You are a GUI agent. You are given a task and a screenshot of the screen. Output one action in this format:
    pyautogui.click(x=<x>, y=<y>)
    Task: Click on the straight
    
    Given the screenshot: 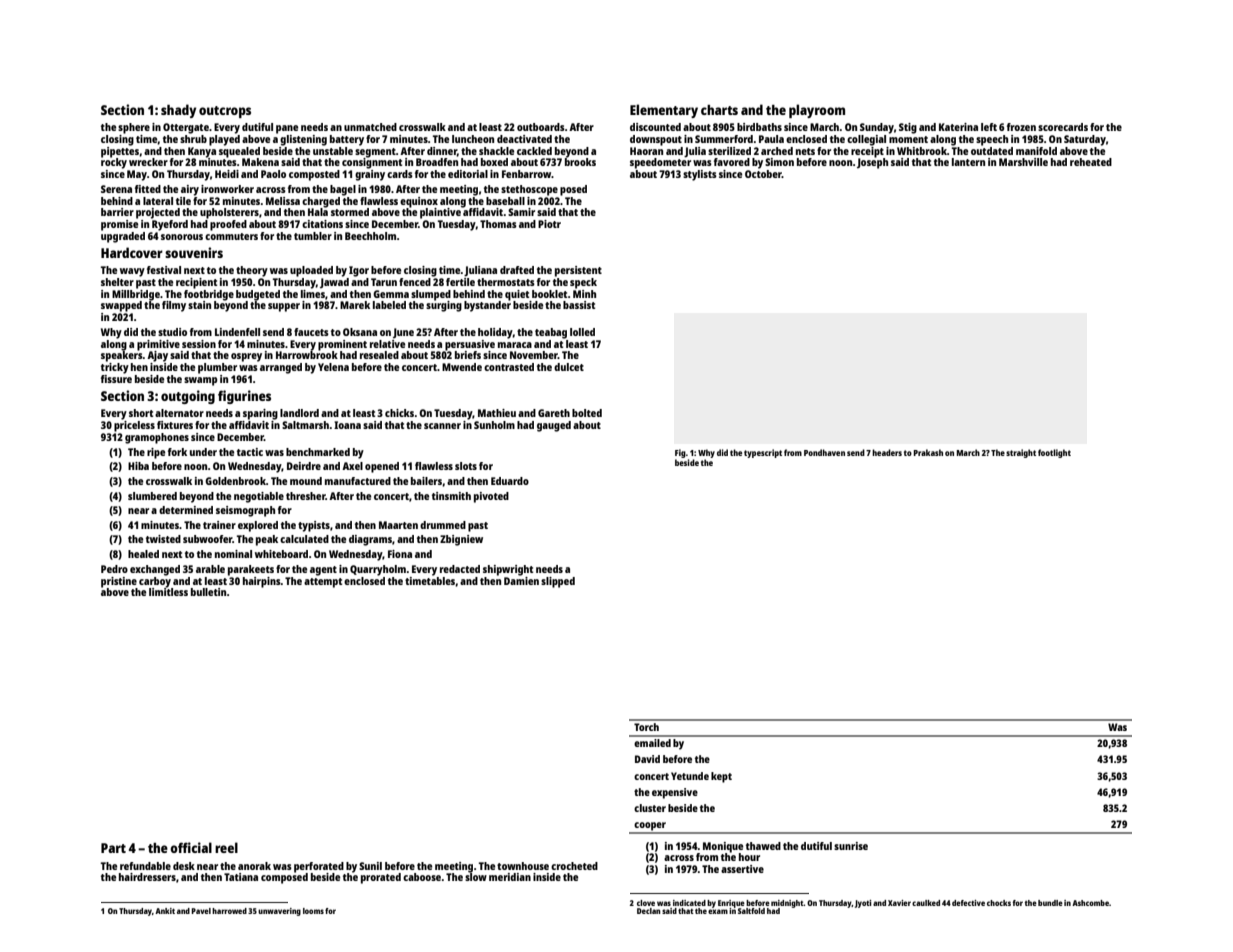 What is the action you would take?
    pyautogui.click(x=1021, y=453)
